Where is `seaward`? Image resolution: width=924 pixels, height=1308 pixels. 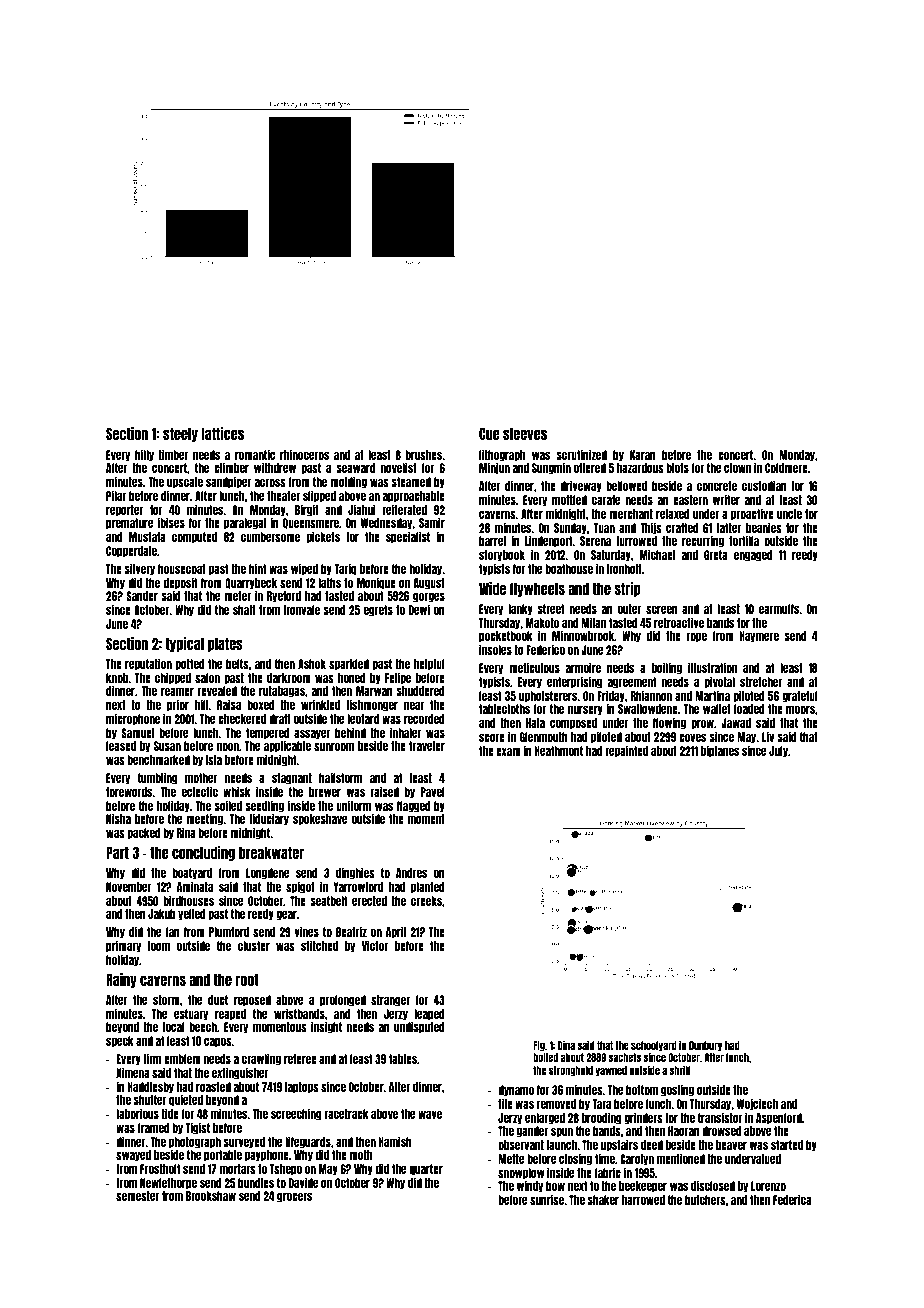
seaward is located at coordinates (356, 468).
